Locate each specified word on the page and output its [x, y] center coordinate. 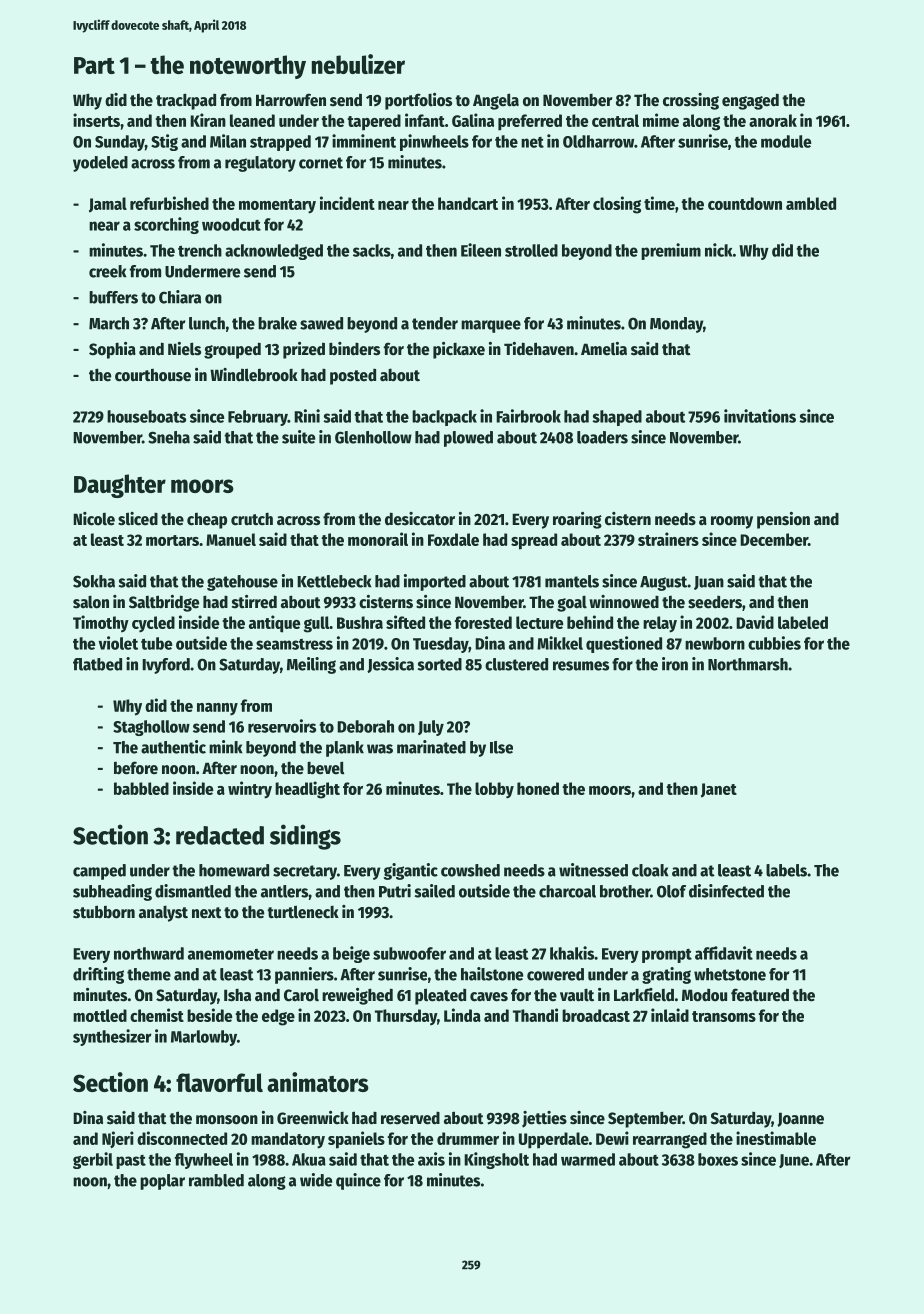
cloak [650, 870]
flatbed [97, 664]
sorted [440, 664]
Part [94, 65]
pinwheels [434, 142]
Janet [719, 790]
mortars [172, 540]
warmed [588, 1159]
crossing [691, 101]
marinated [431, 747]
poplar [162, 1182]
